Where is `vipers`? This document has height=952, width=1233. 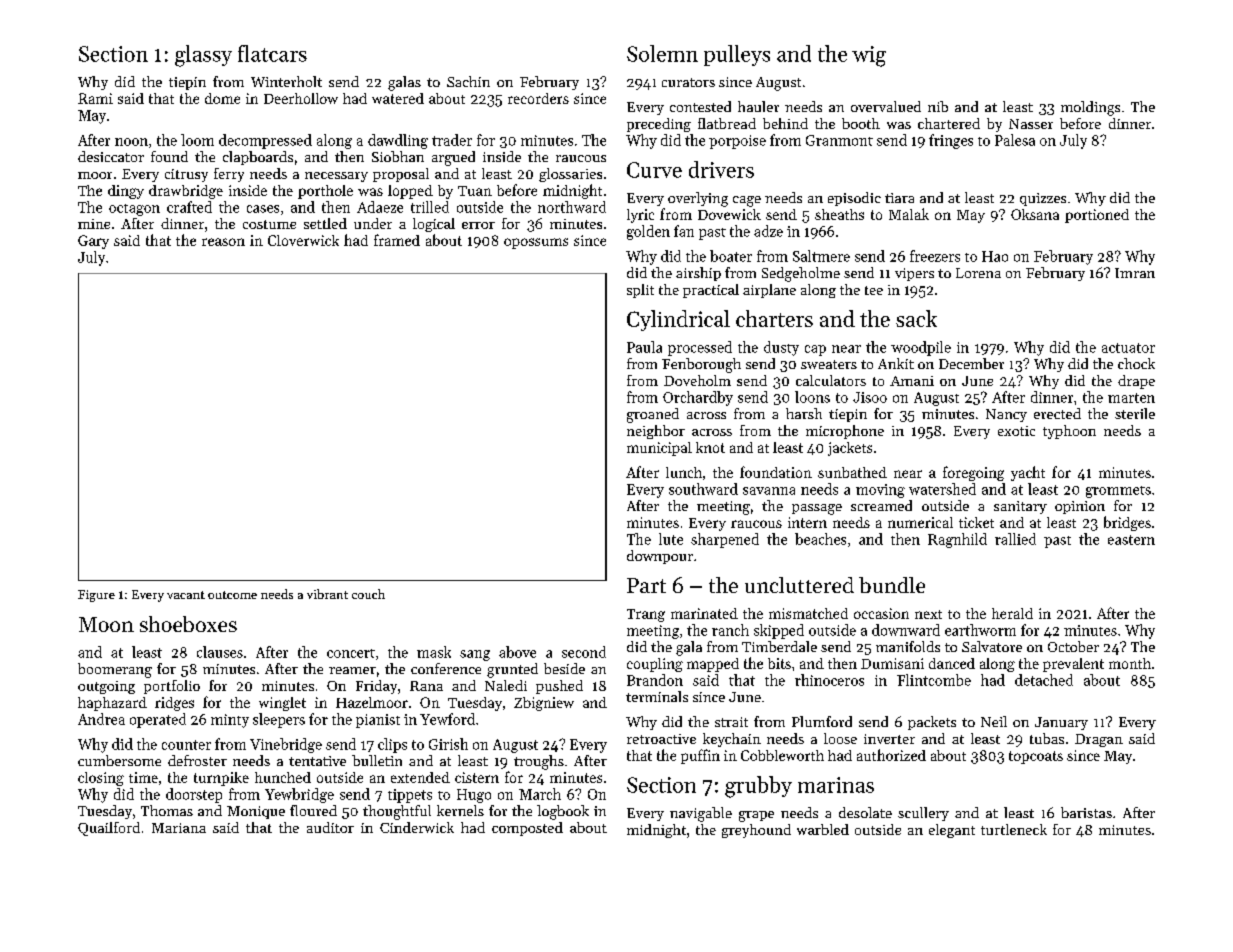
vipers is located at coordinates (914, 274).
